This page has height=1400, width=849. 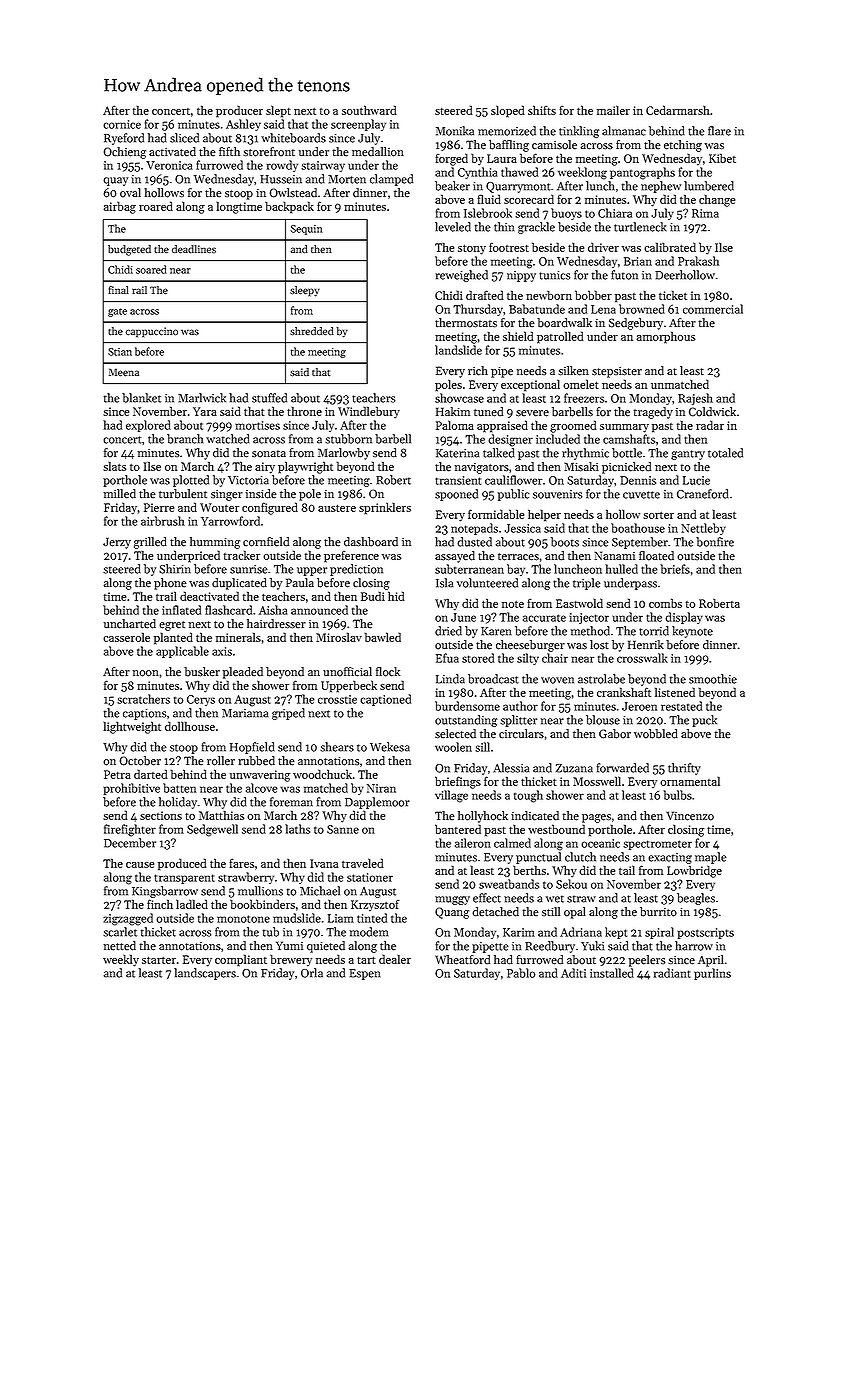 What do you see at coordinates (704, 721) in the page?
I see `puck` at bounding box center [704, 721].
